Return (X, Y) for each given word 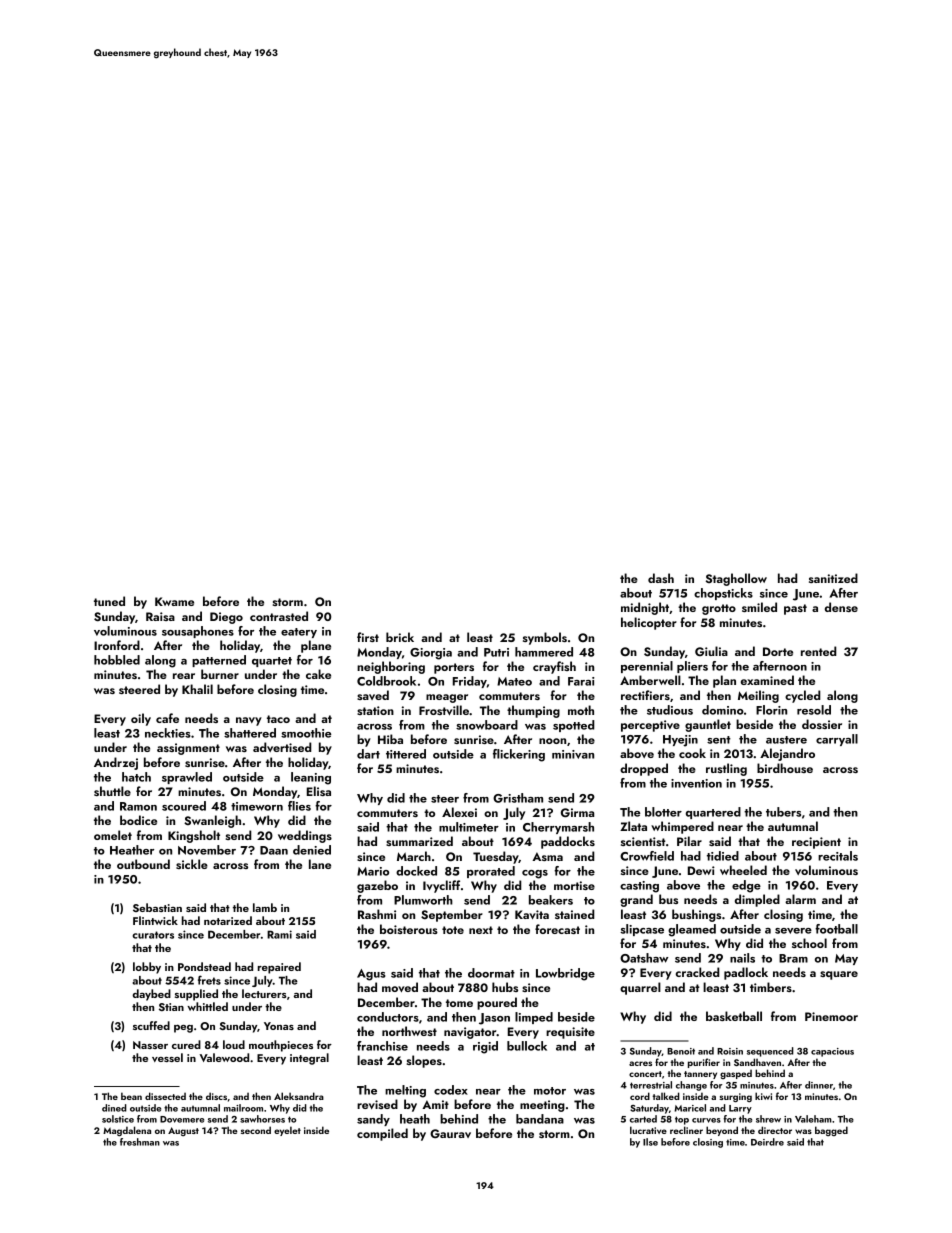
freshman (140, 1142)
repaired (279, 968)
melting (405, 1091)
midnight (645, 608)
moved (400, 987)
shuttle (112, 791)
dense (841, 607)
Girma (577, 813)
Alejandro (787, 754)
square (839, 975)
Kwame (174, 601)
